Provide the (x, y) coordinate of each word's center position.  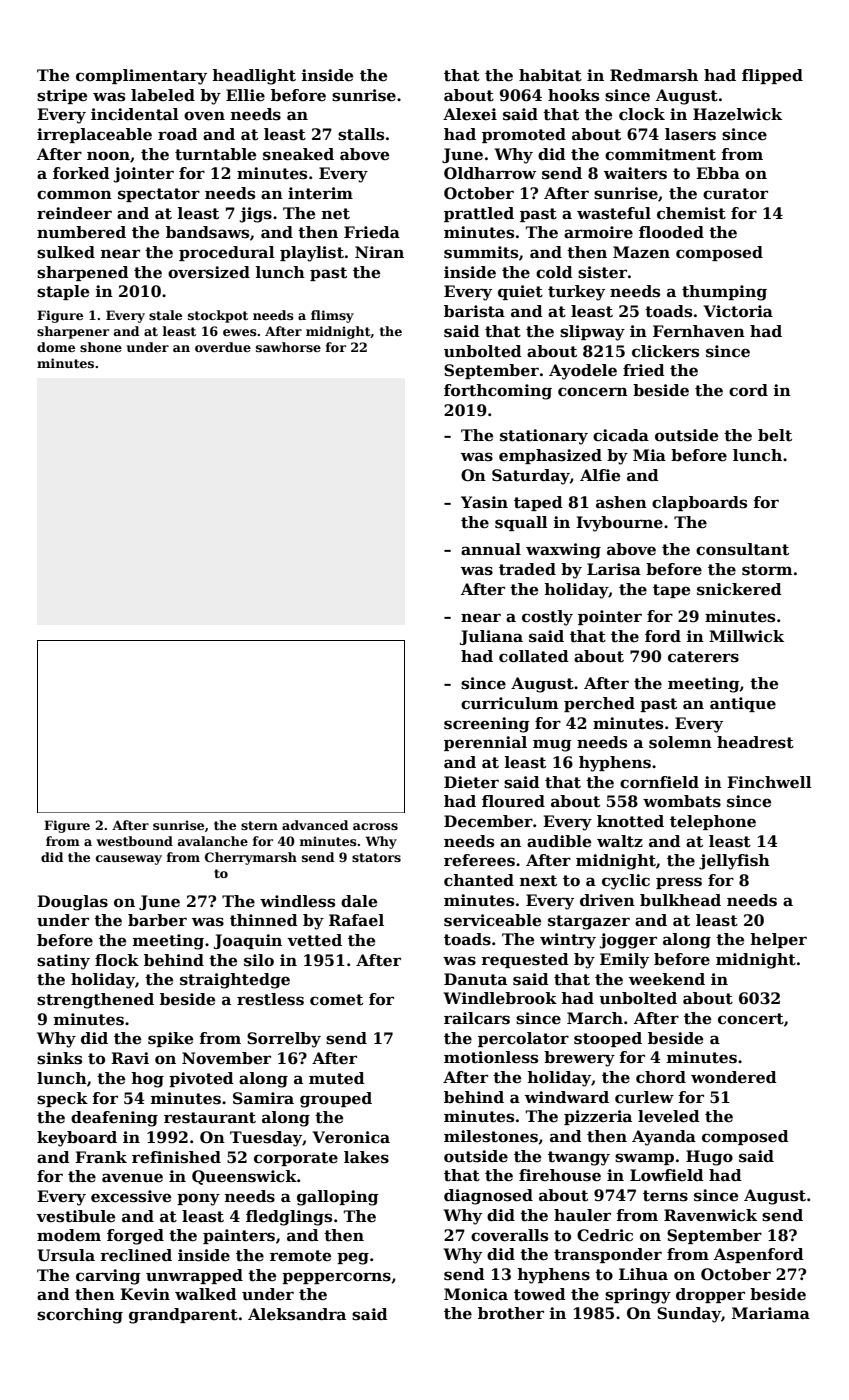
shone (101, 347)
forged (135, 1237)
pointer (610, 617)
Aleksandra (297, 1314)
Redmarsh (654, 75)
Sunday (689, 1315)
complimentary (141, 77)
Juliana (491, 637)
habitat (550, 75)
